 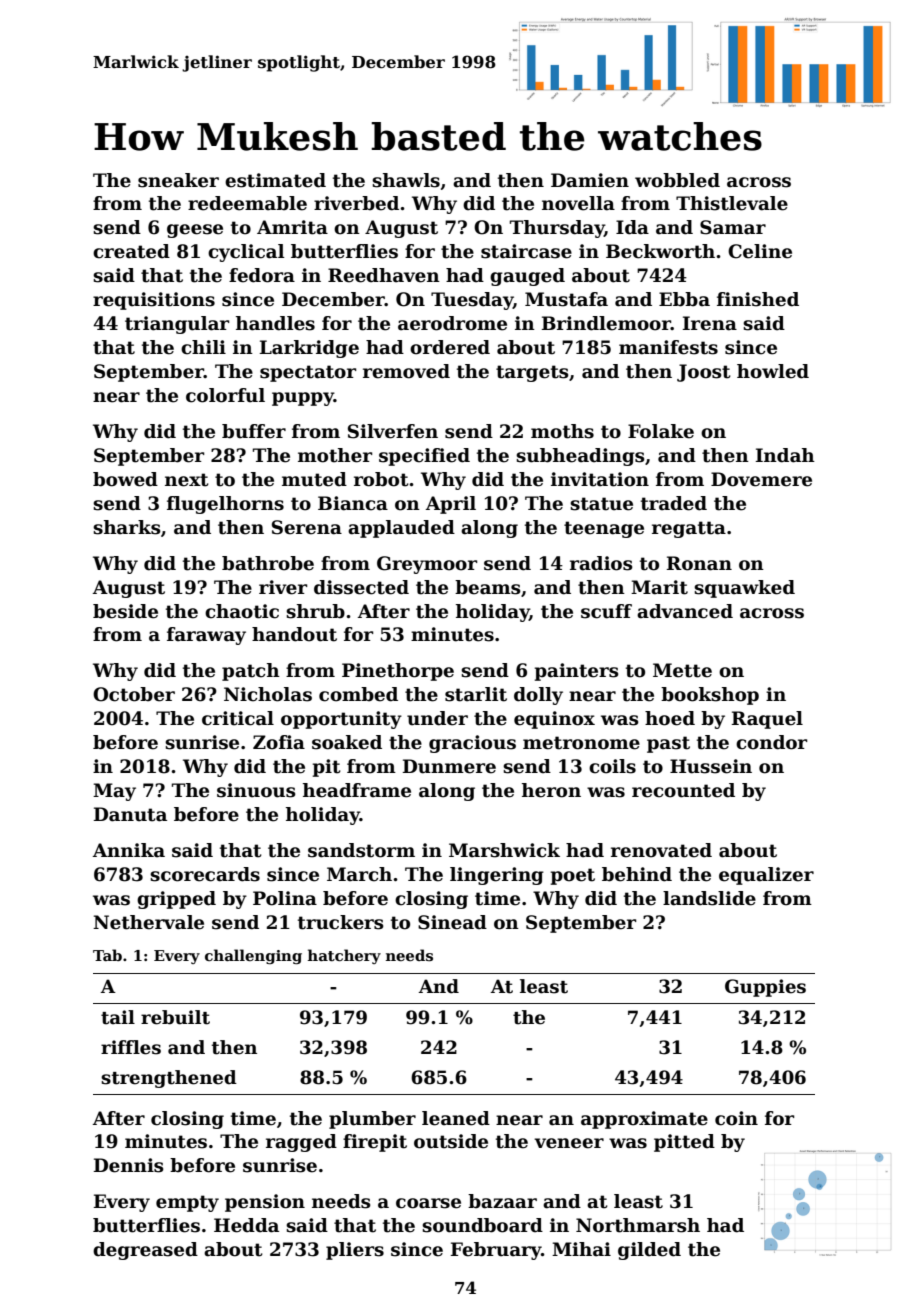 I want to click on Annika, so click(x=129, y=850).
